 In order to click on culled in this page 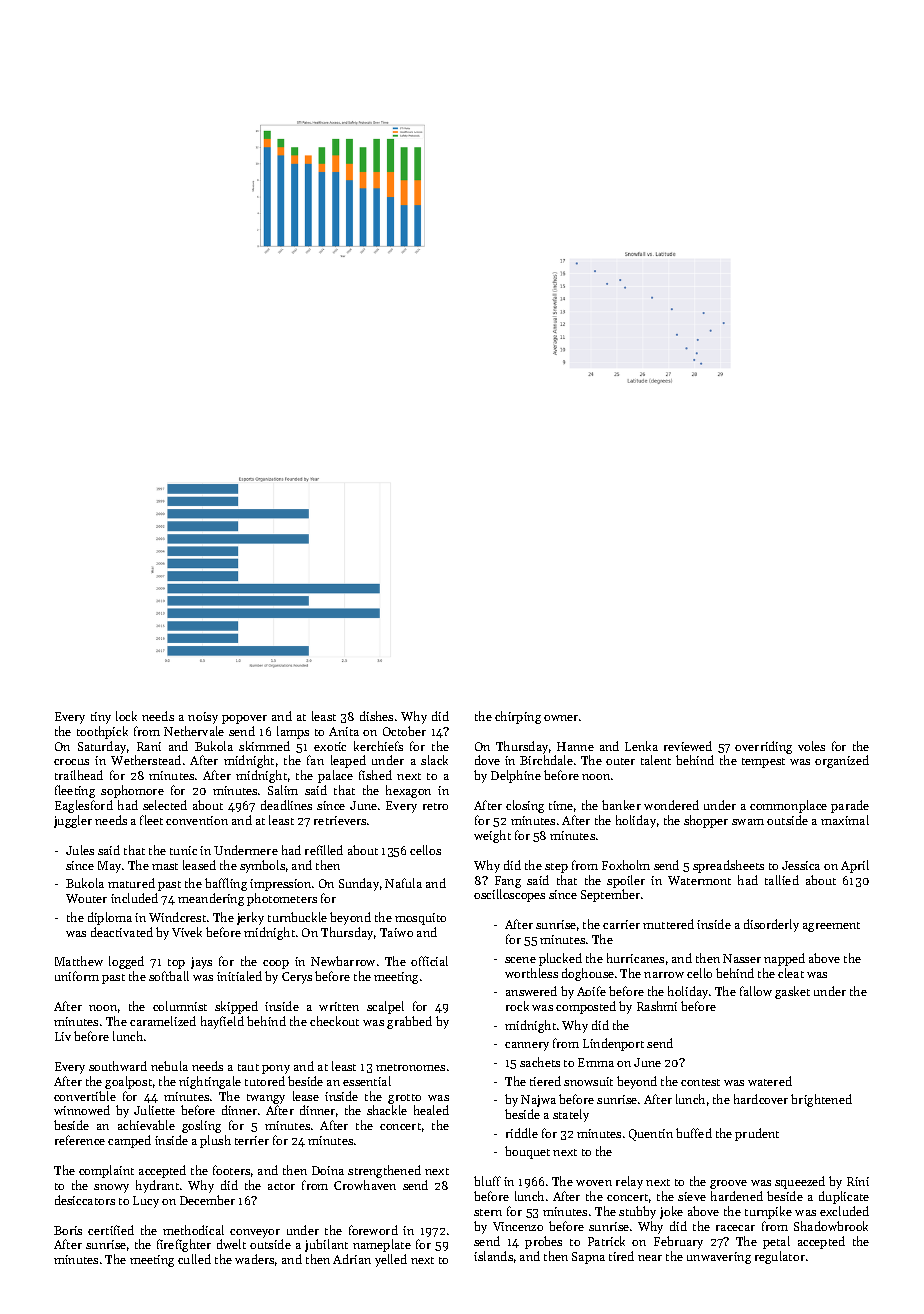, I will do `click(194, 1259)`.
